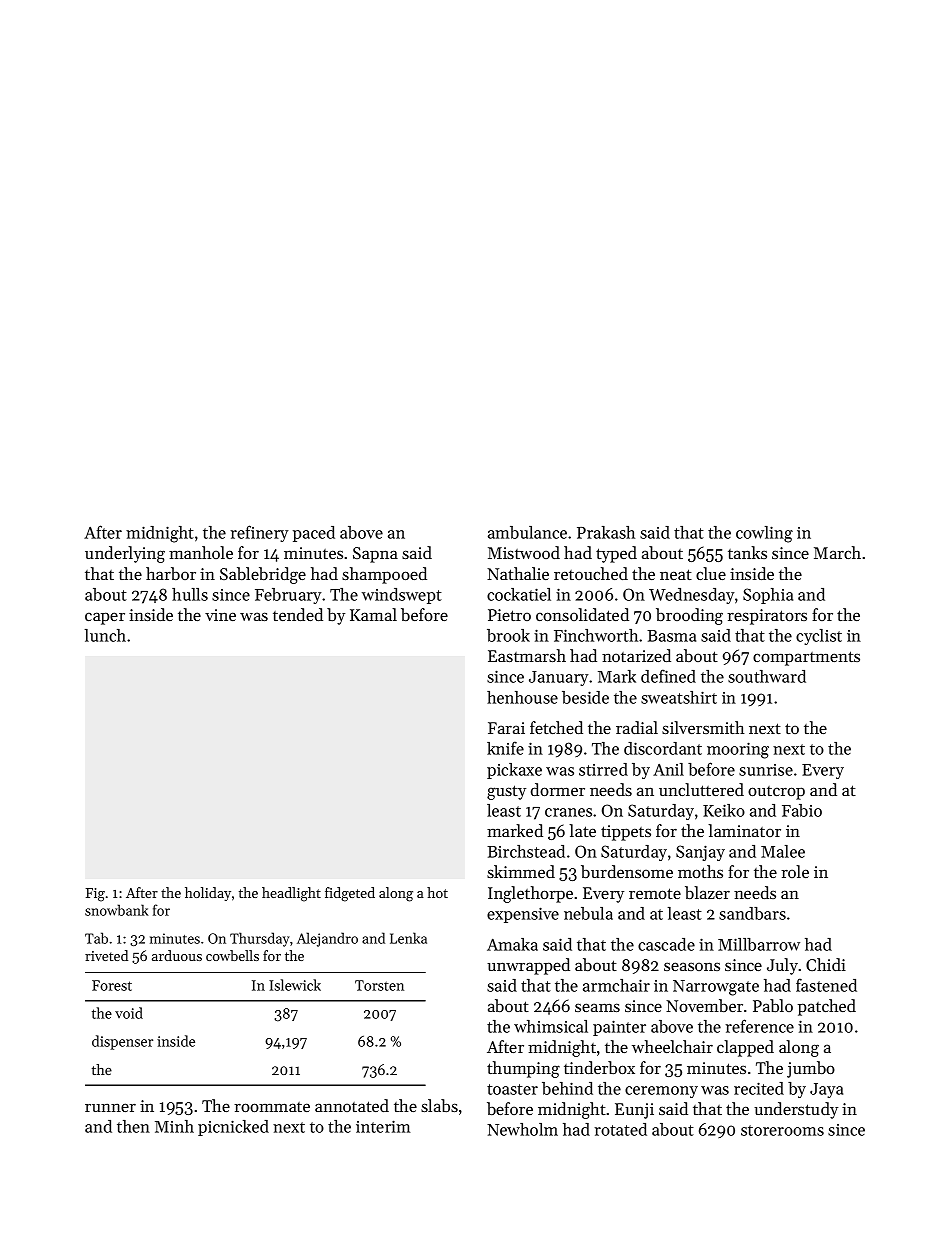  Describe the element at coordinates (528, 966) in the page. I see `unwrapped` at that location.
